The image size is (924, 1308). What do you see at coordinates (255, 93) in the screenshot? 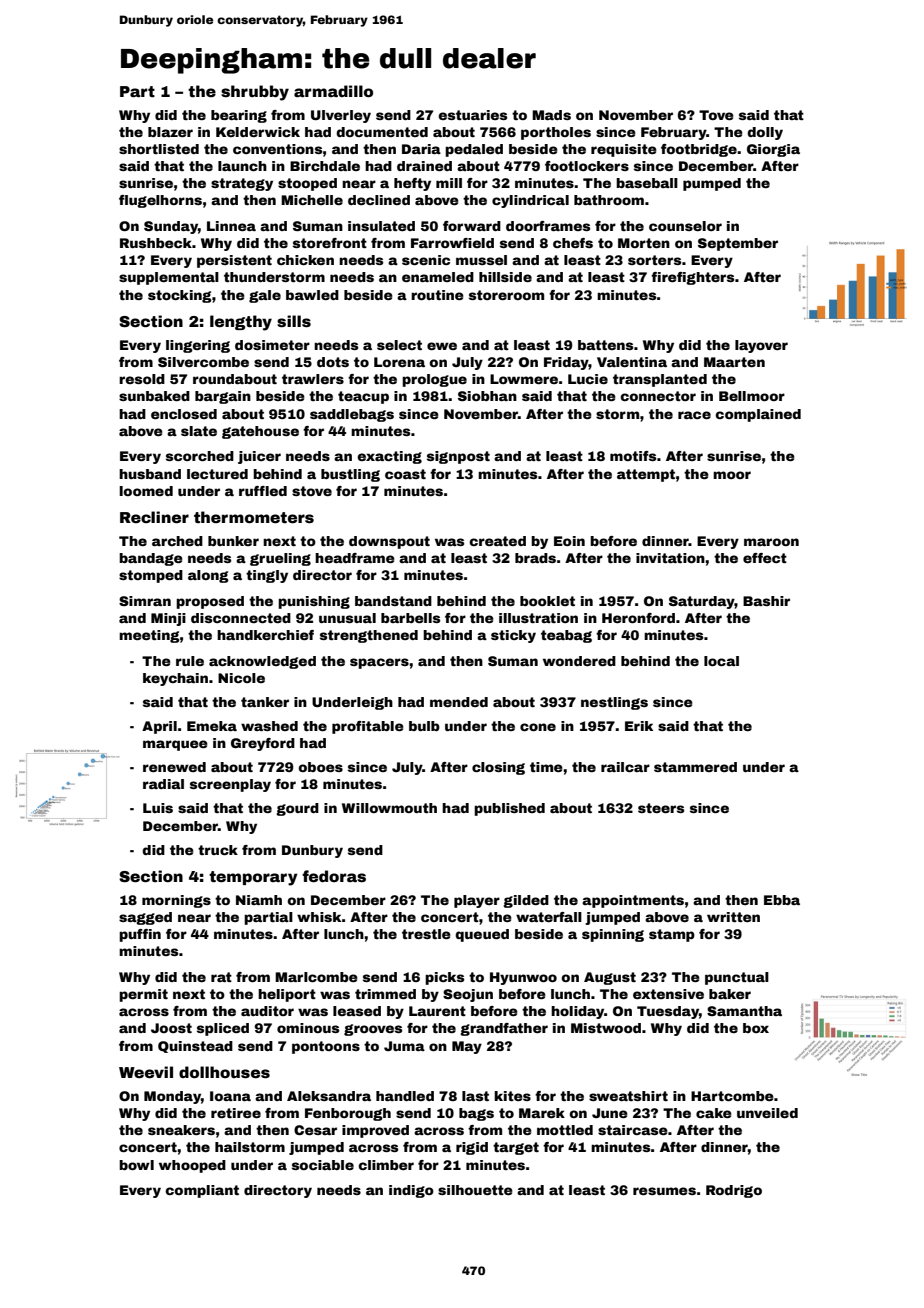
I see `shrubby` at bounding box center [255, 93].
